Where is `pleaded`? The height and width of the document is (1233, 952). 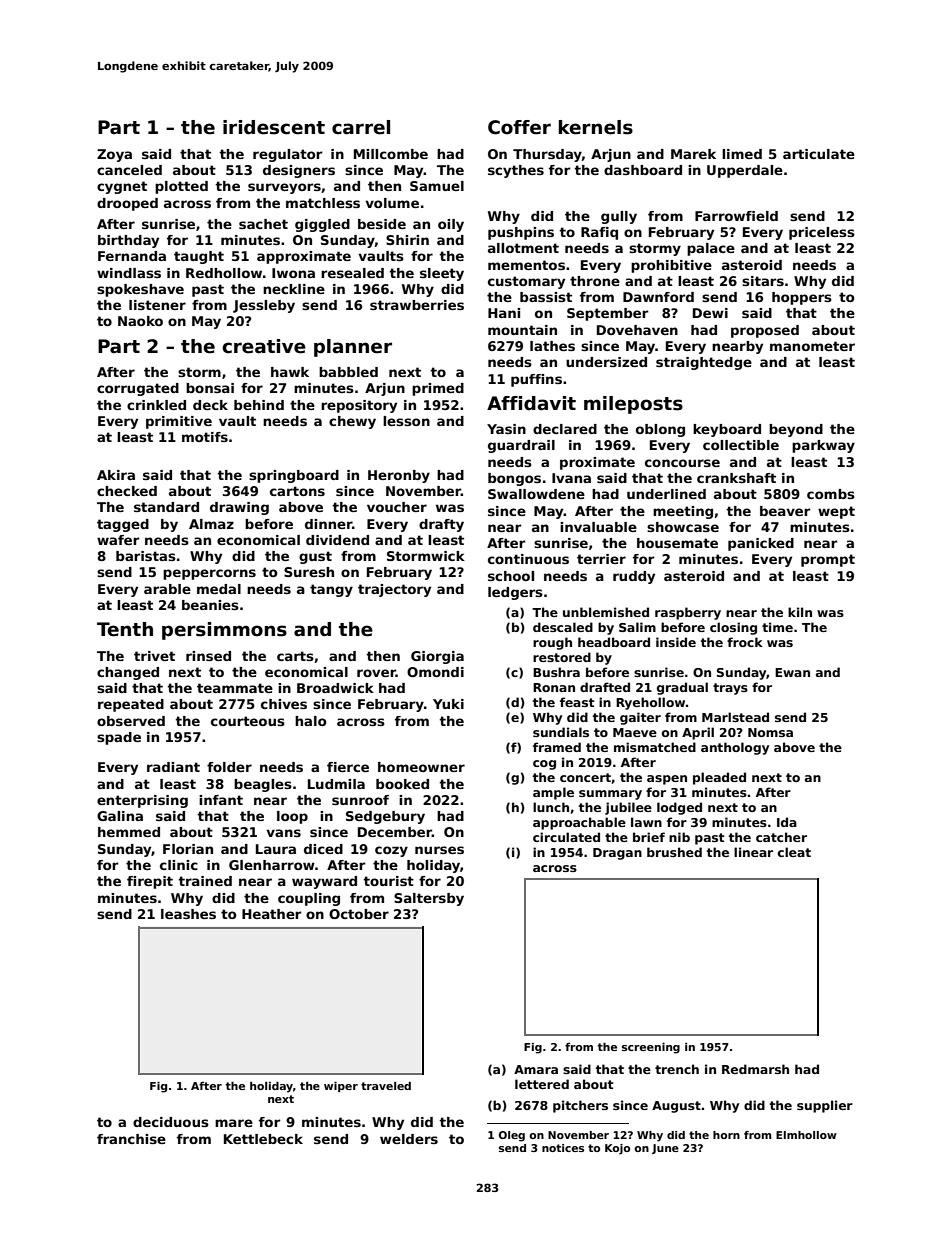 pleaded is located at coordinates (719, 778).
